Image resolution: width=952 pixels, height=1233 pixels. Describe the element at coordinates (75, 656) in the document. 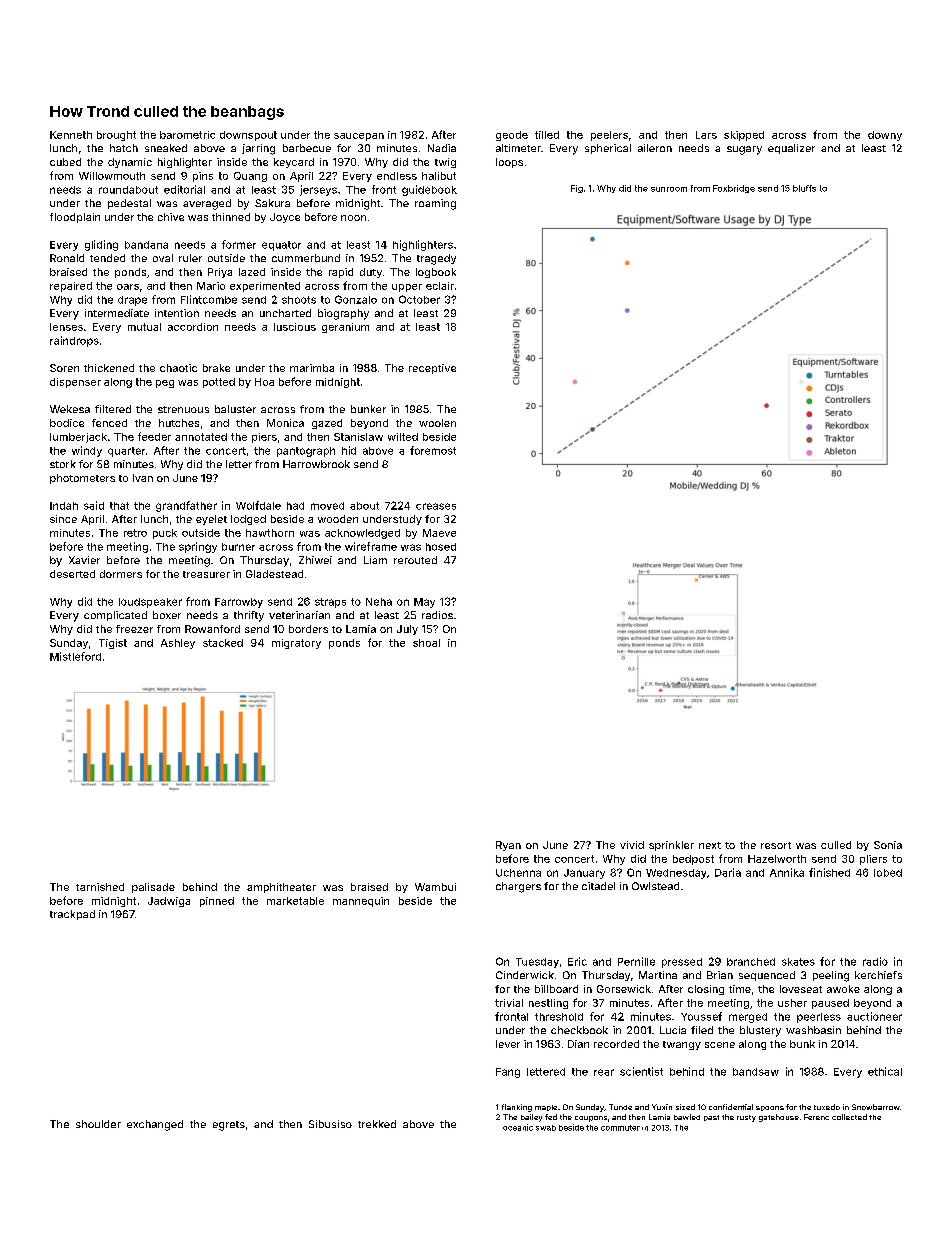

I see `Mistleford` at that location.
